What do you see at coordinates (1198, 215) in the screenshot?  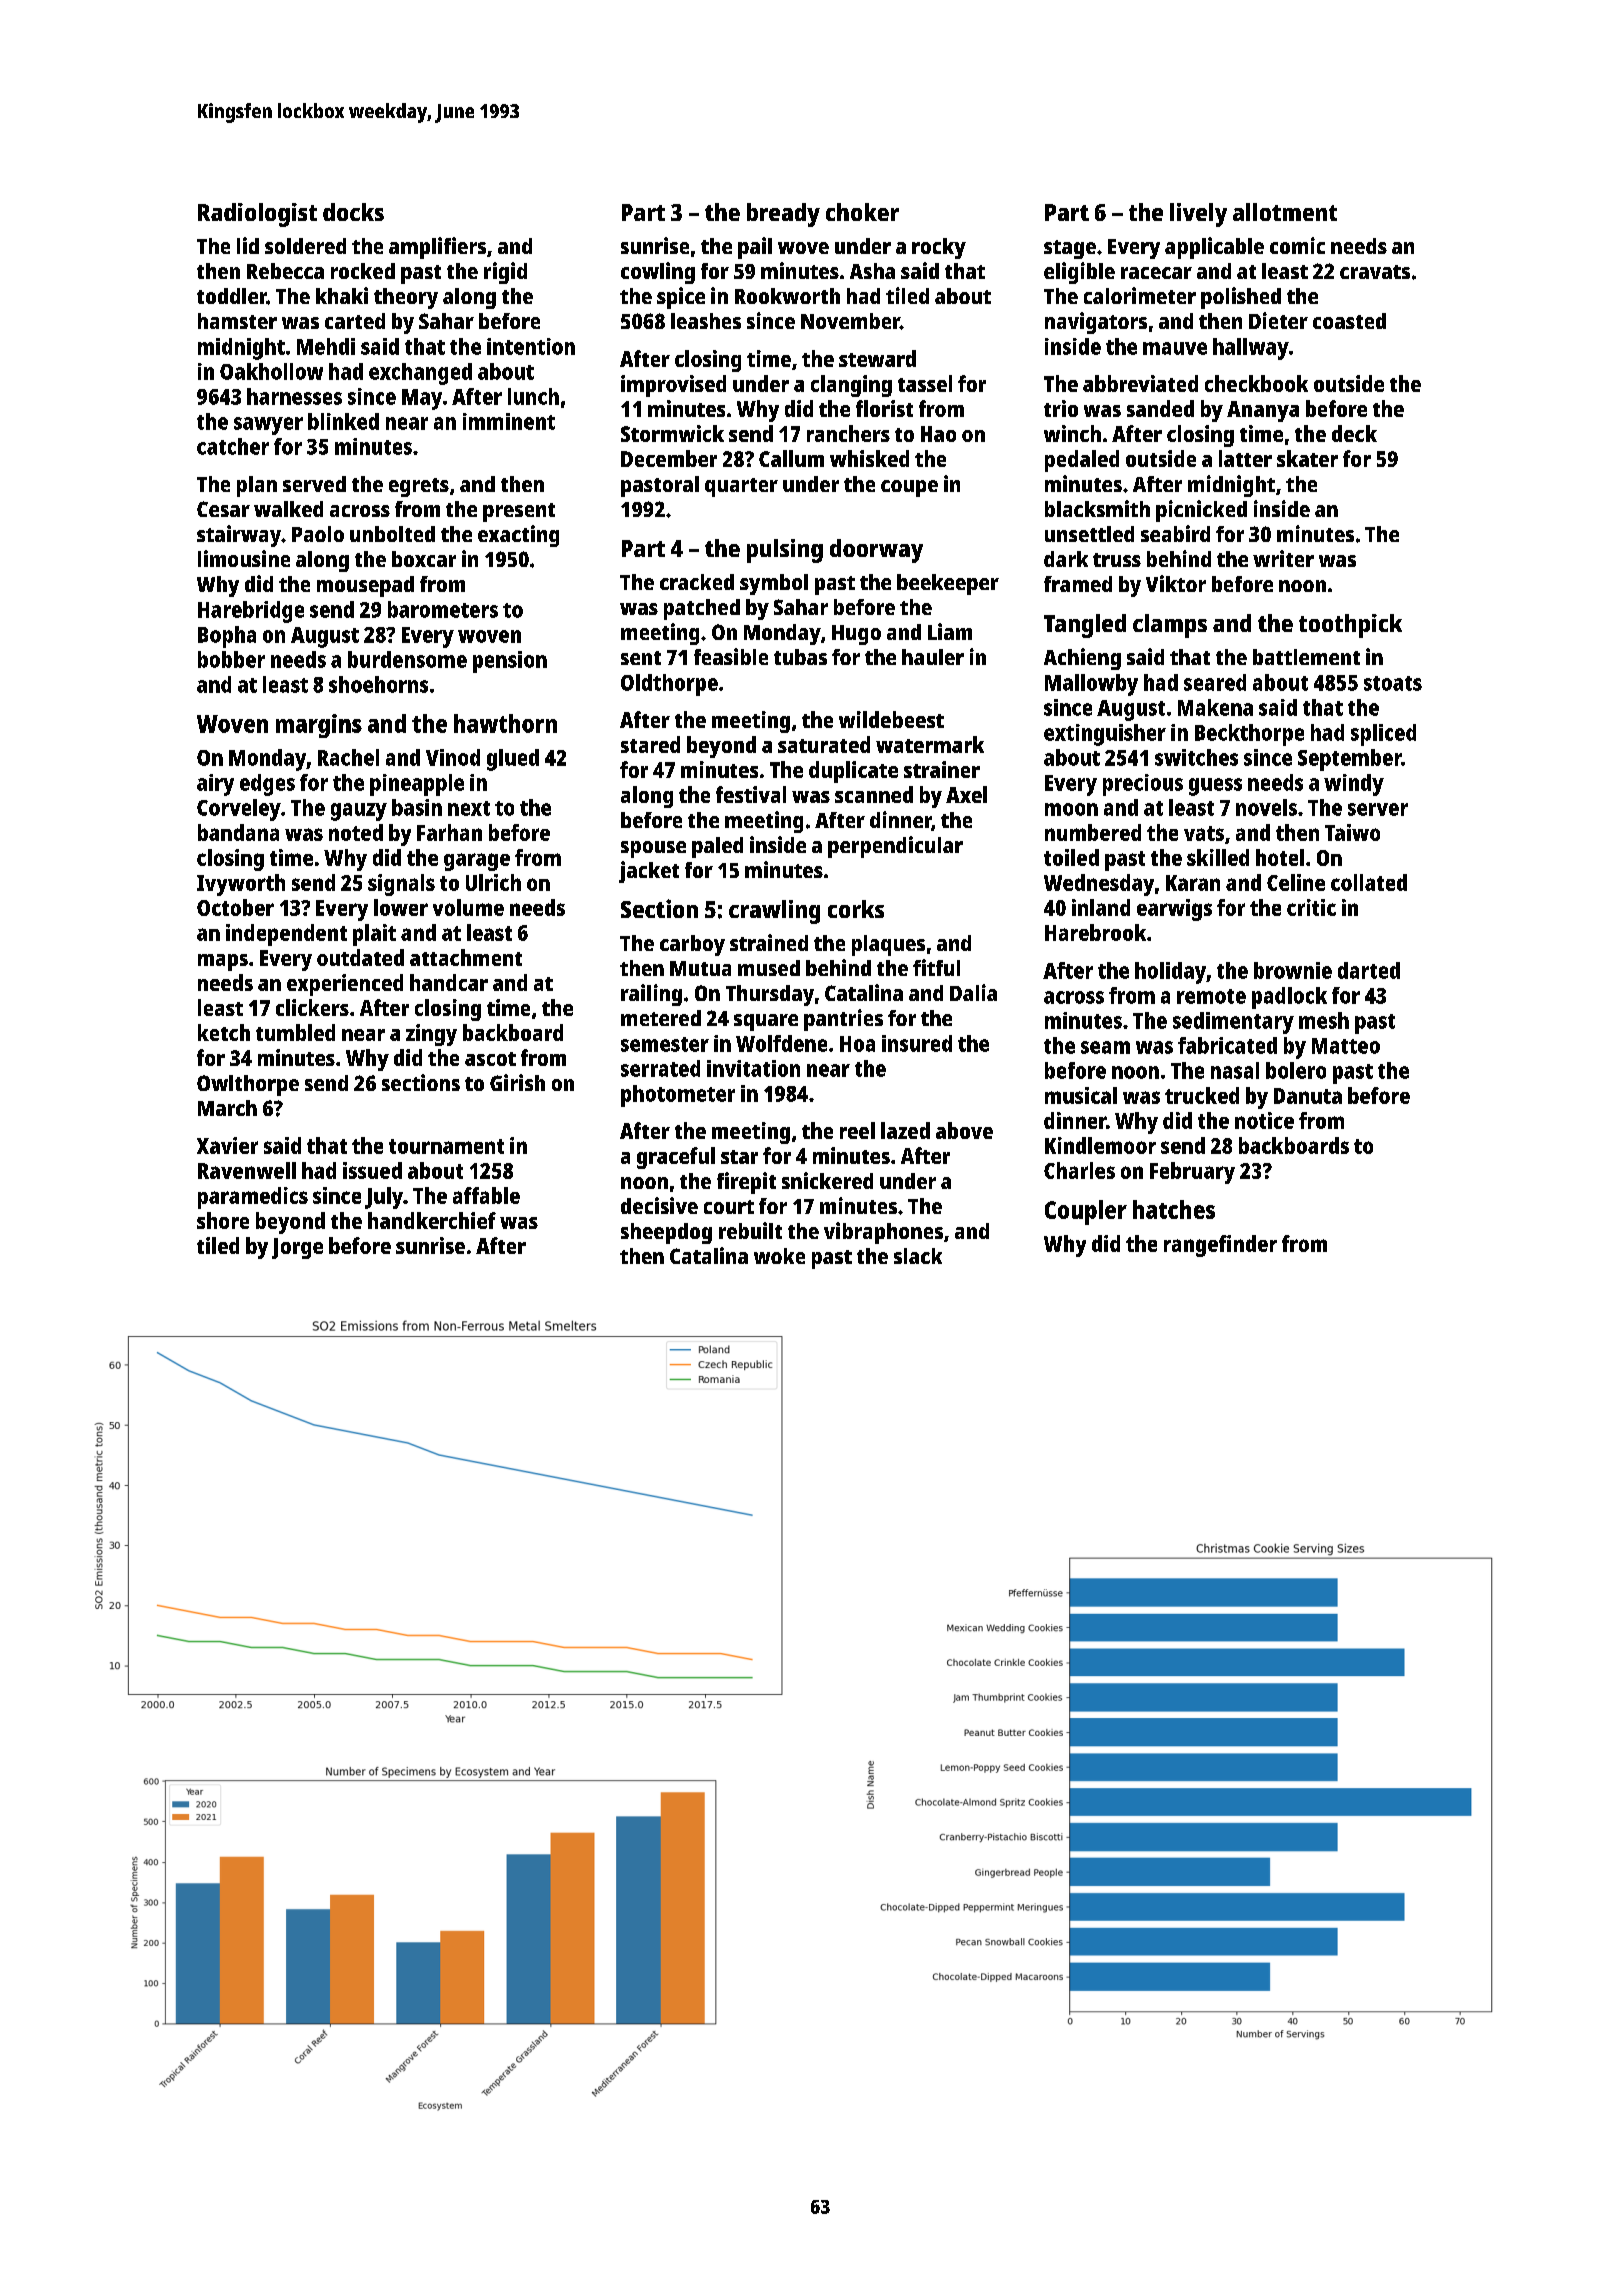 I see `lively` at bounding box center [1198, 215].
